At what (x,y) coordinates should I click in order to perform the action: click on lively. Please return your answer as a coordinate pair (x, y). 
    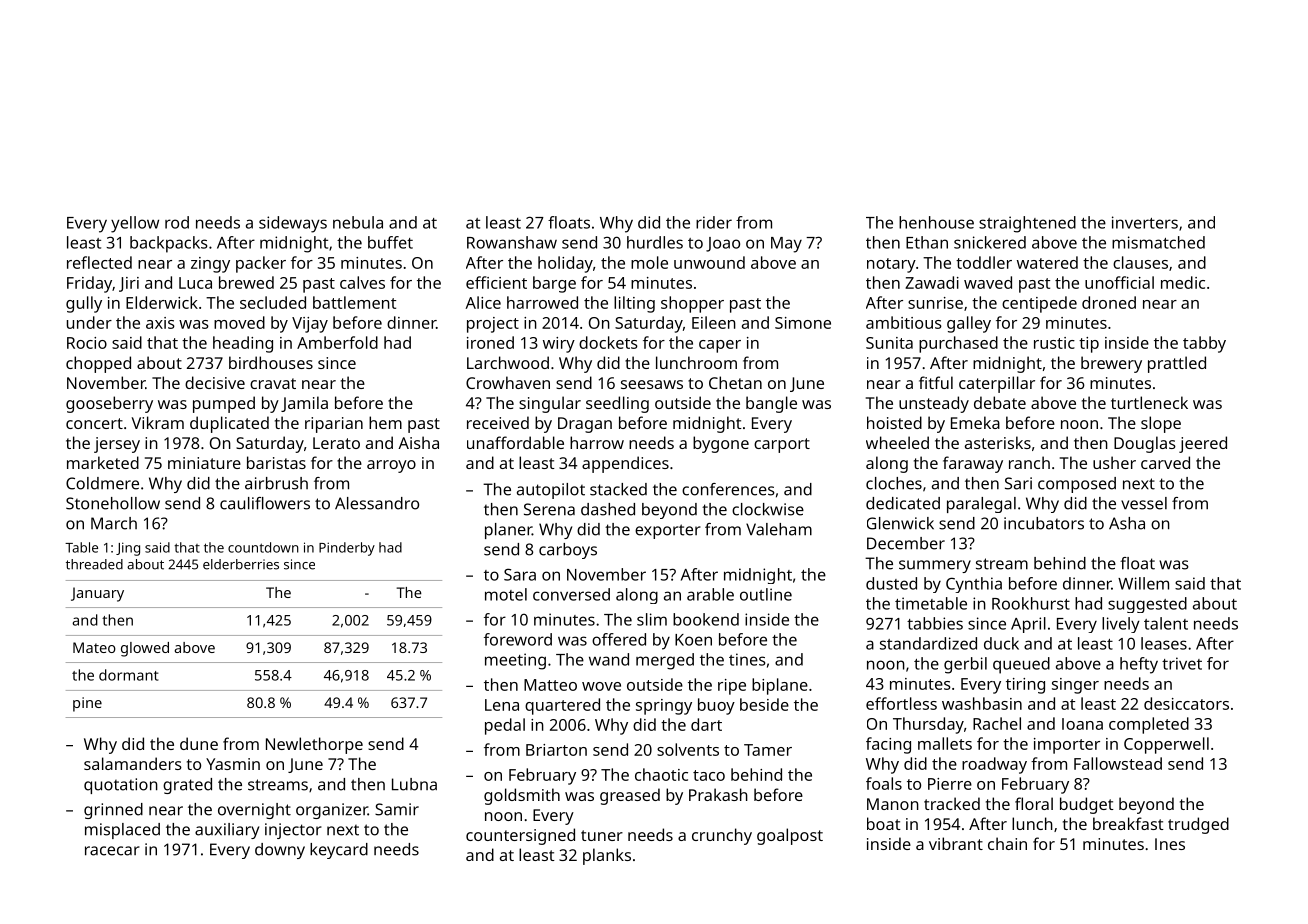
    Looking at the image, I should click on (1121, 625).
